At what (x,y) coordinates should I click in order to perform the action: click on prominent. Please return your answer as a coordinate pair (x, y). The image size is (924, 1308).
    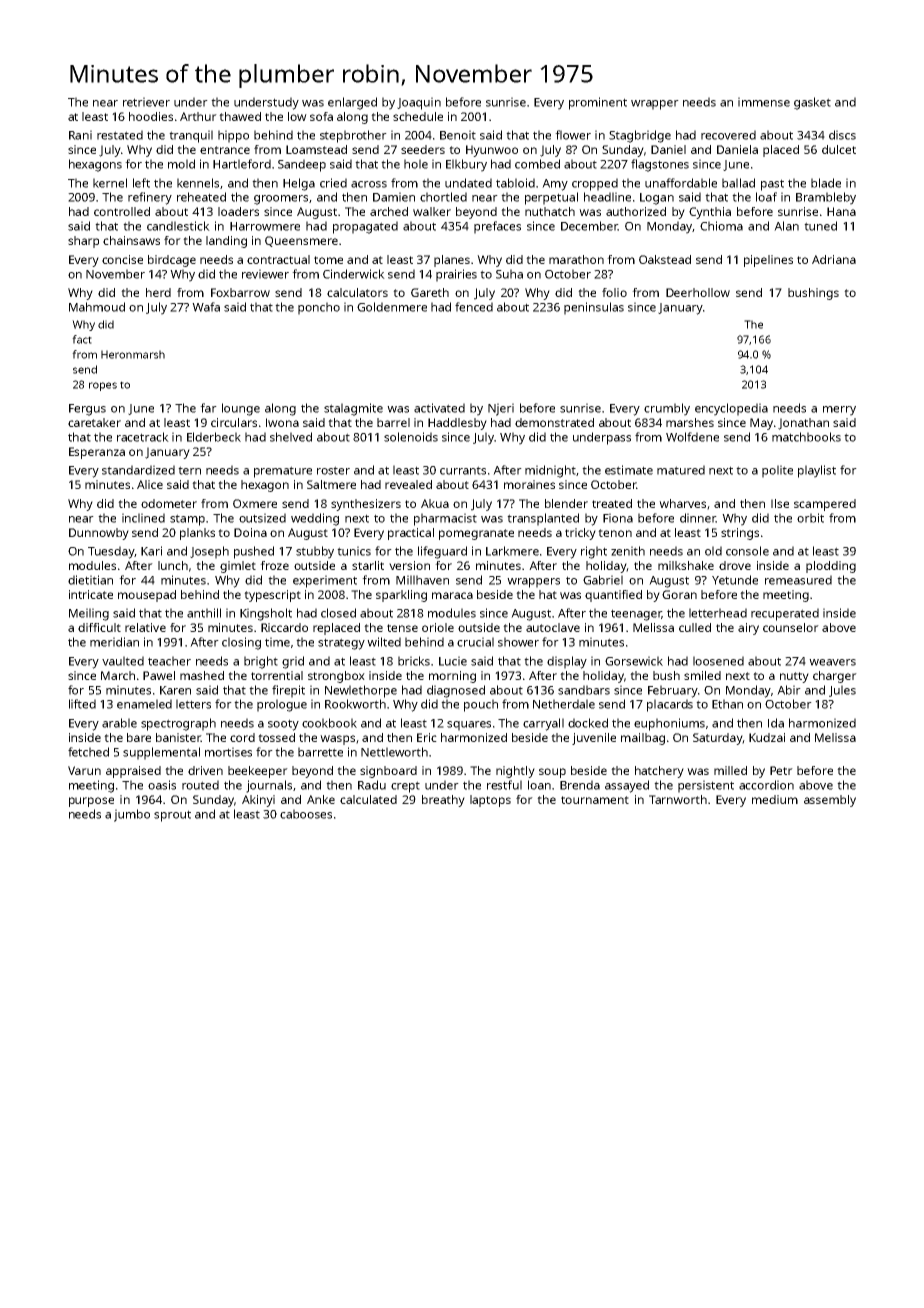
    Looking at the image, I should click on (598, 103).
